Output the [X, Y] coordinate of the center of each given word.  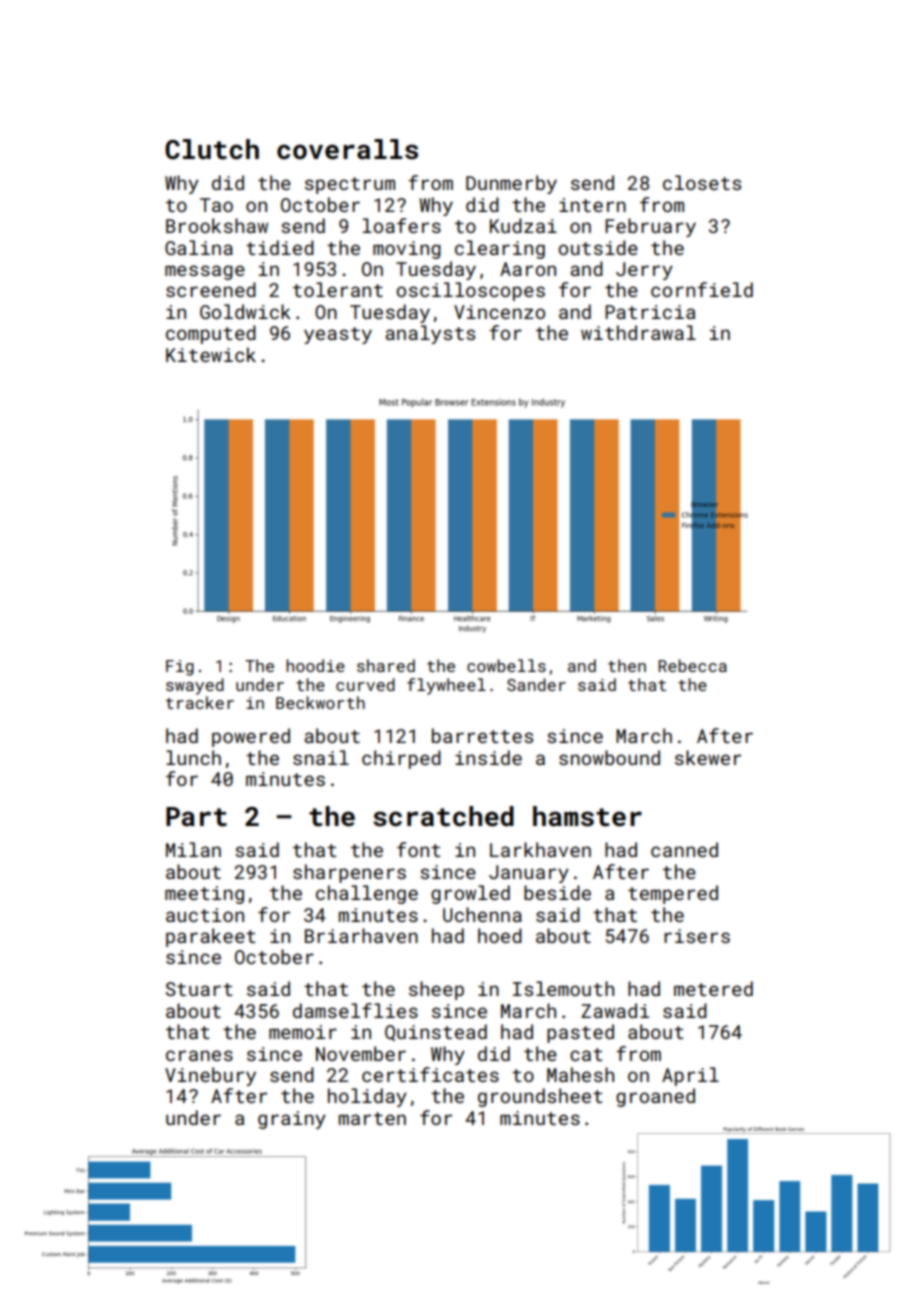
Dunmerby [511, 184]
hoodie [315, 665]
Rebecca [692, 665]
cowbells [506, 665]
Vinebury [210, 1076]
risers [697, 936]
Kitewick [211, 354]
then [627, 665]
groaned [655, 1097]
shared [386, 665]
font [419, 849]
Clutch [212, 149]
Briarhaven [361, 935]
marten [372, 1118]
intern [592, 205]
